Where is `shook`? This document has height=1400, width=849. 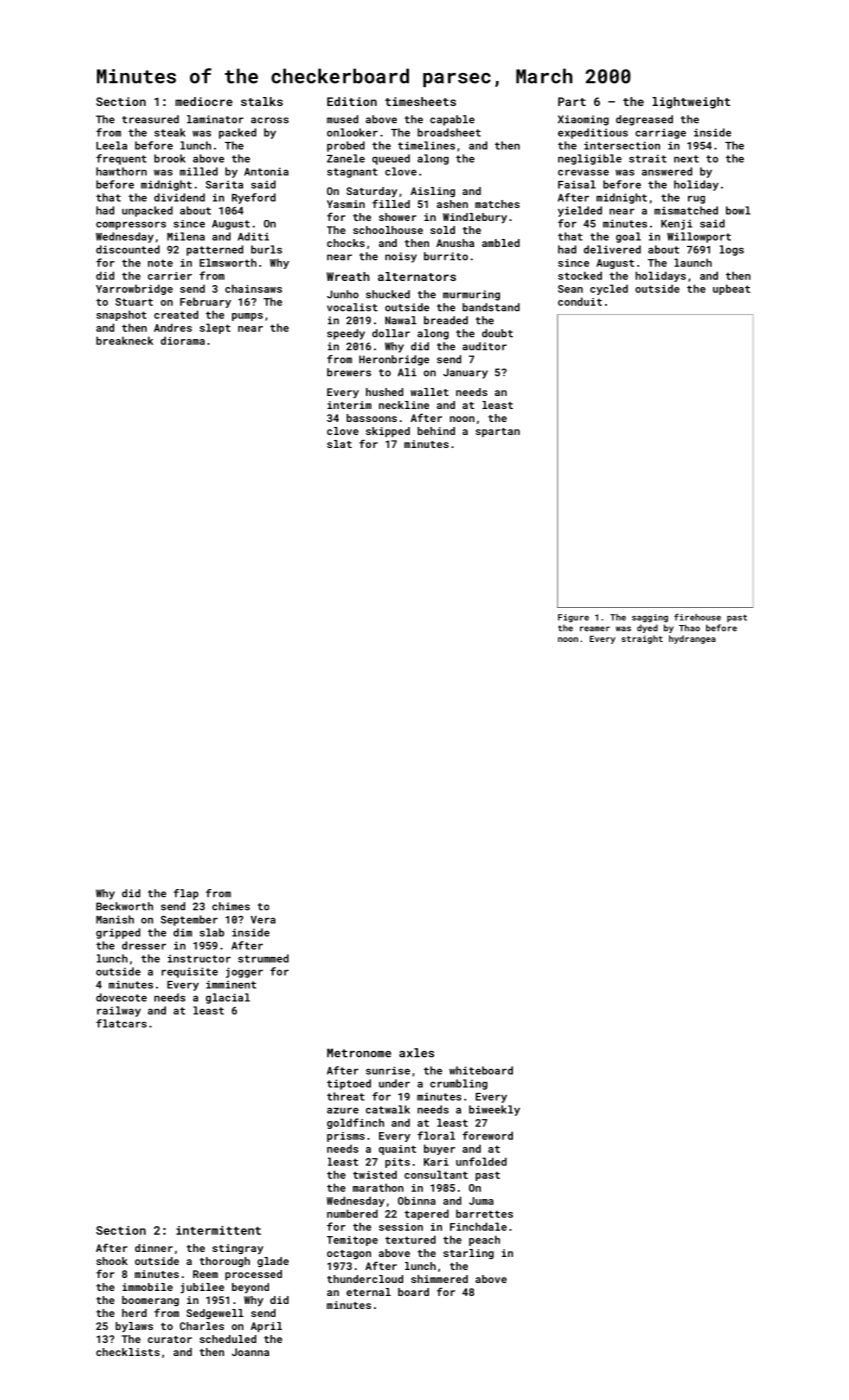 shook is located at coordinates (112, 1261).
